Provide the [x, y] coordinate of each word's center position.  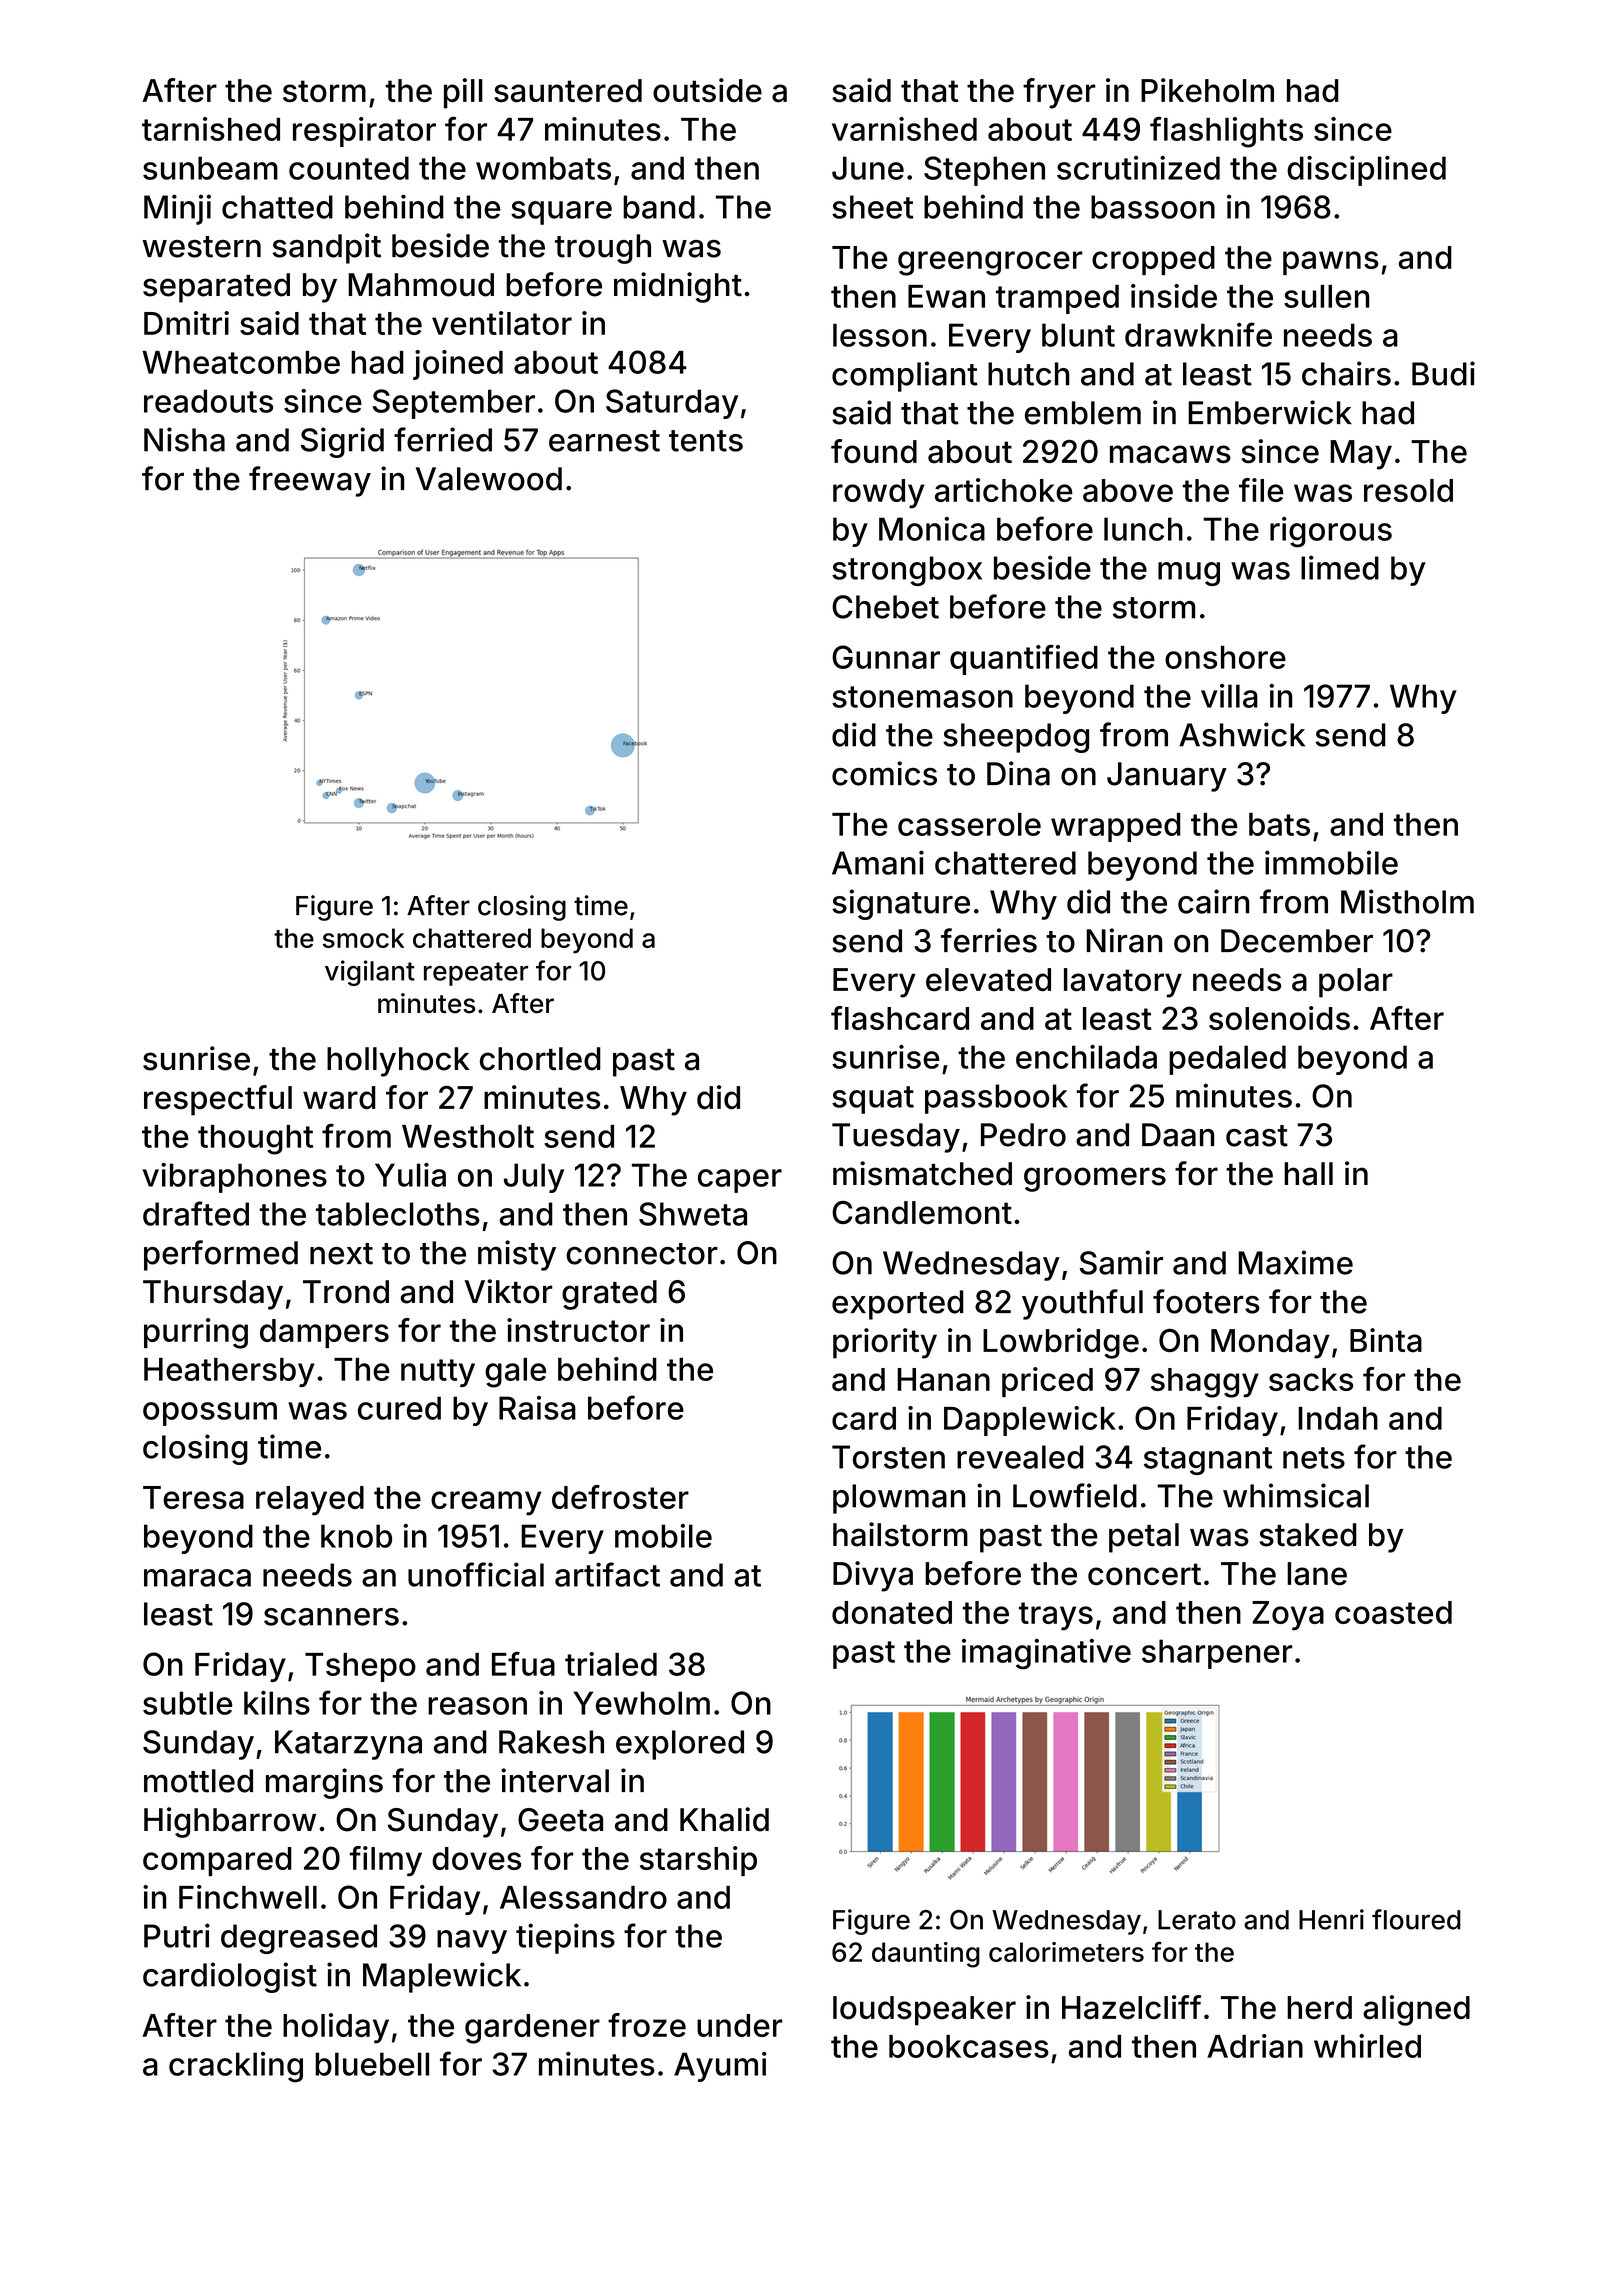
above [1128, 490]
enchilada [1086, 1057]
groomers [1095, 1179]
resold [1408, 490]
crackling [236, 2067]
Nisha [184, 439]
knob [356, 1536]
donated [892, 1612]
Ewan [946, 296]
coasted [1393, 1612]
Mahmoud [421, 285]
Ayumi [720, 2067]
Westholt [468, 1136]
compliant [905, 376]
